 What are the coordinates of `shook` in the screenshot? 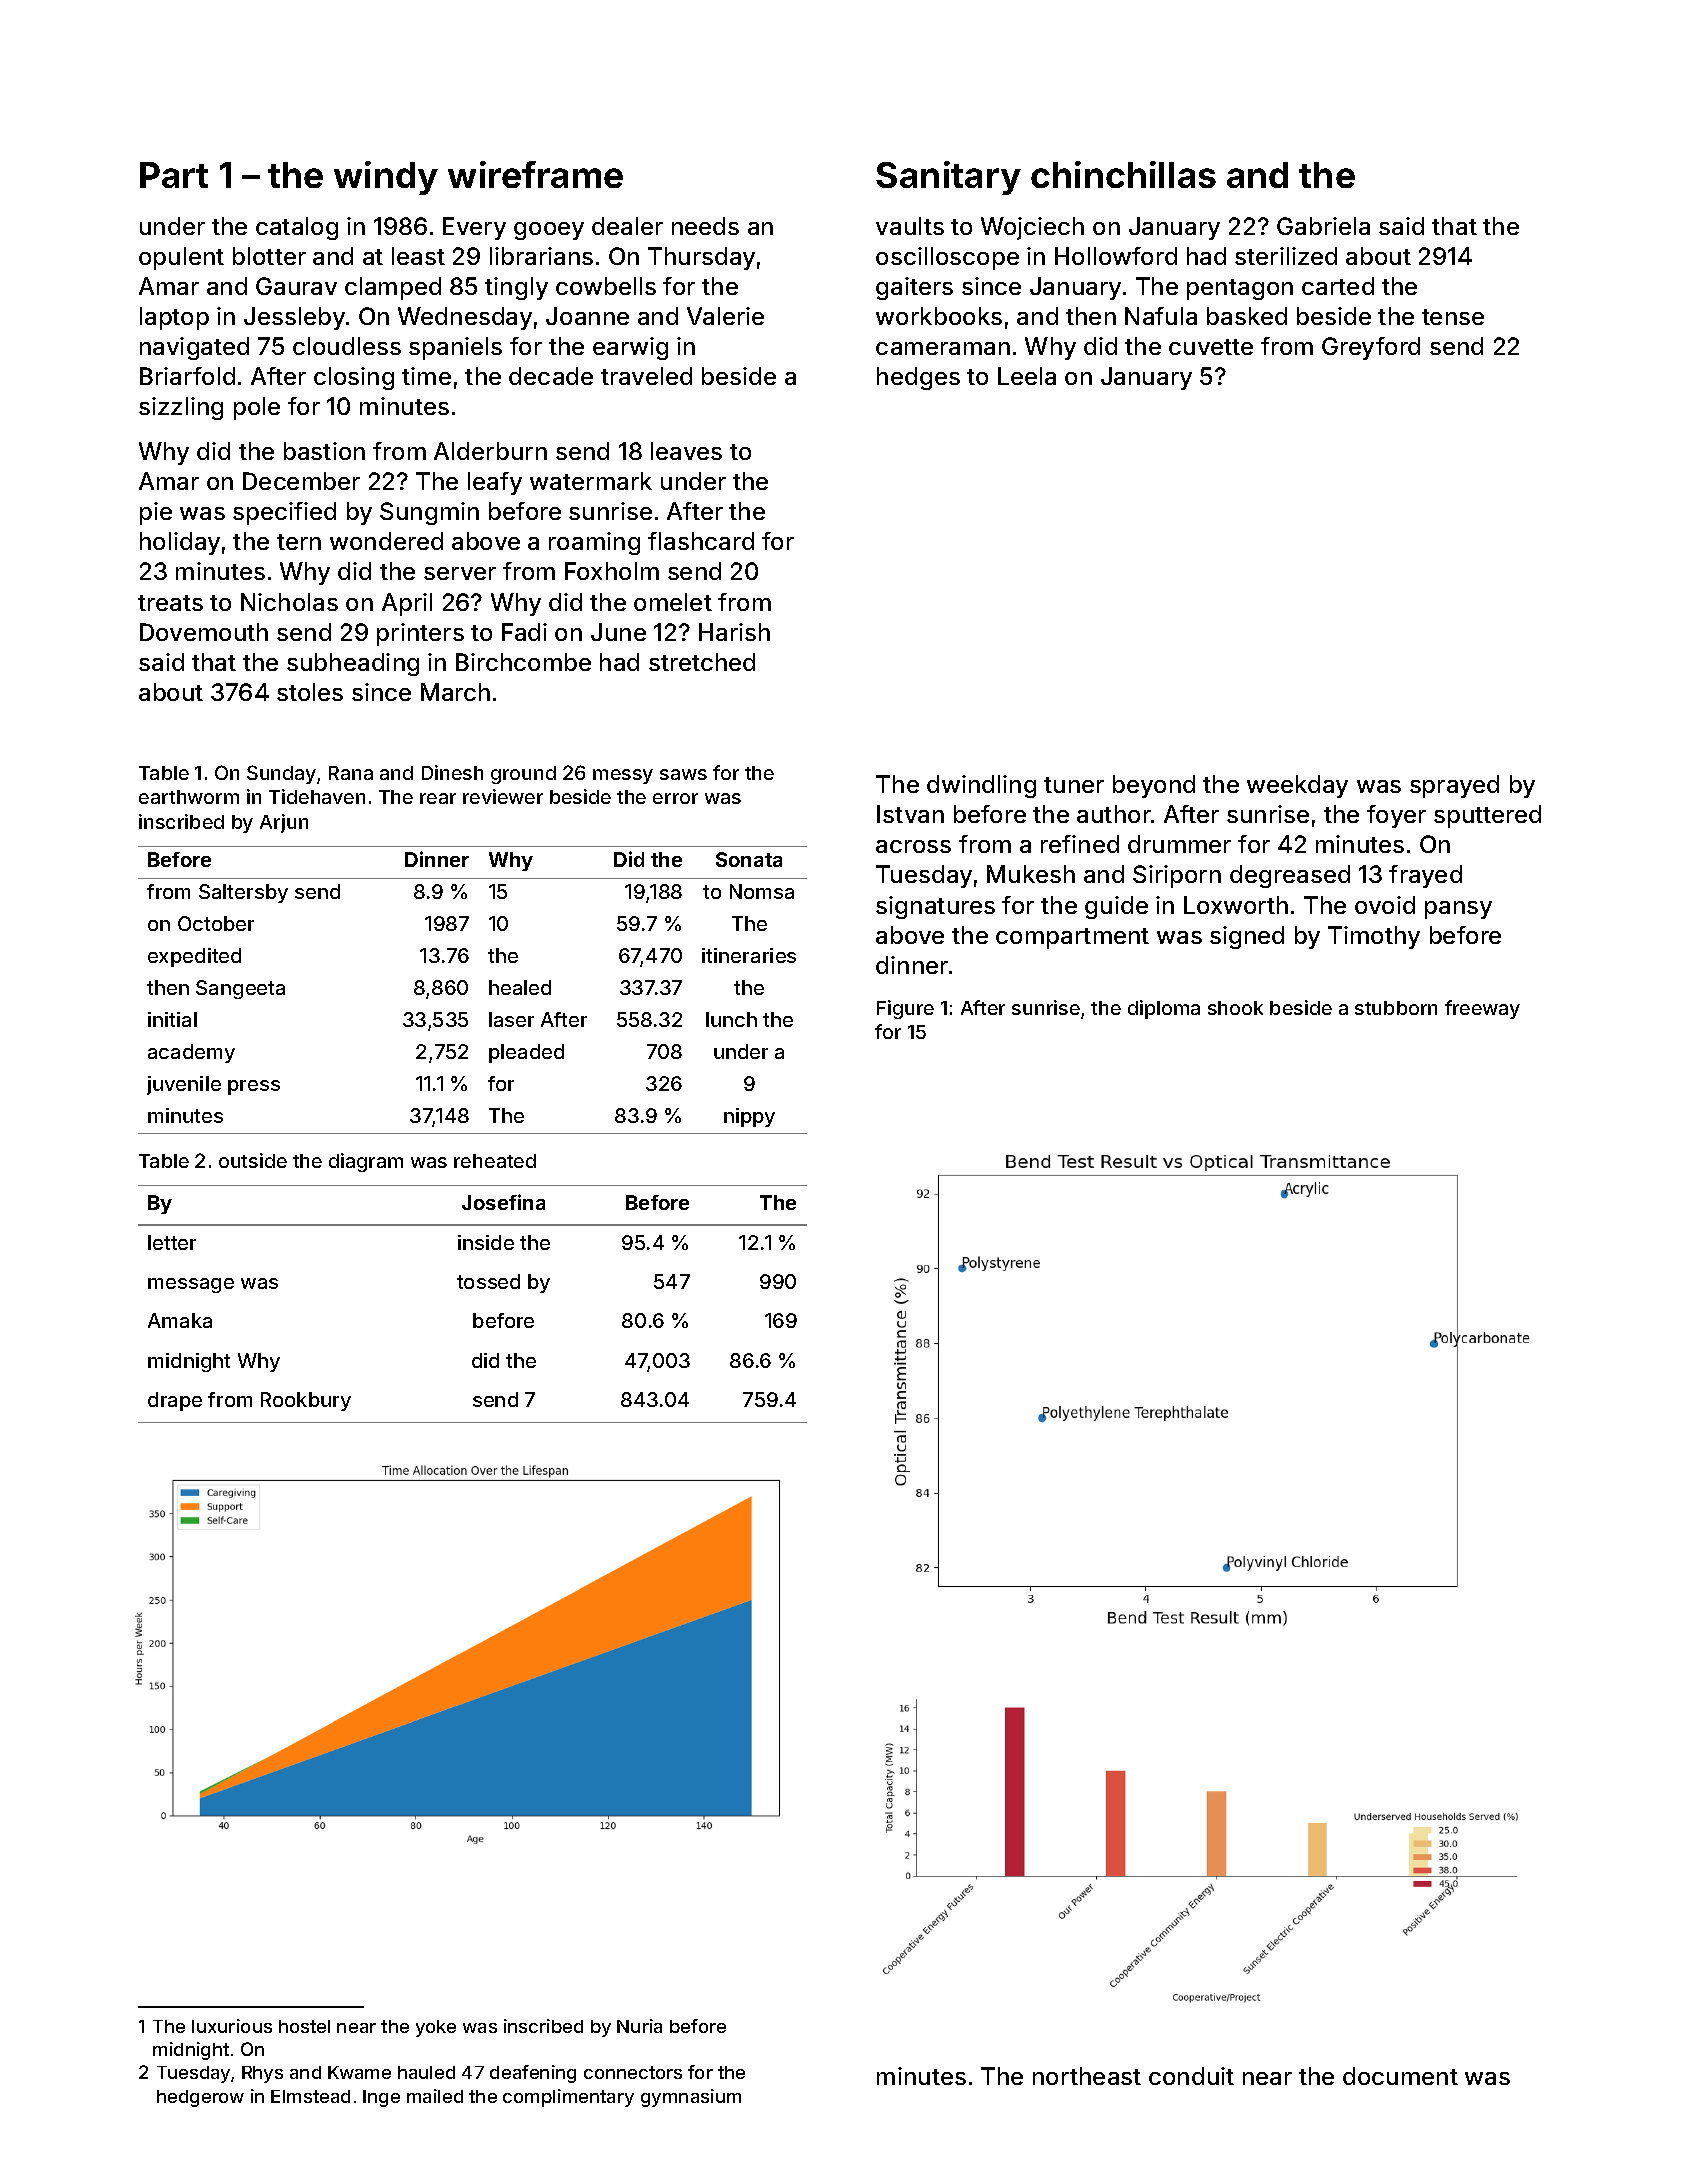 It's located at (1235, 1008).
